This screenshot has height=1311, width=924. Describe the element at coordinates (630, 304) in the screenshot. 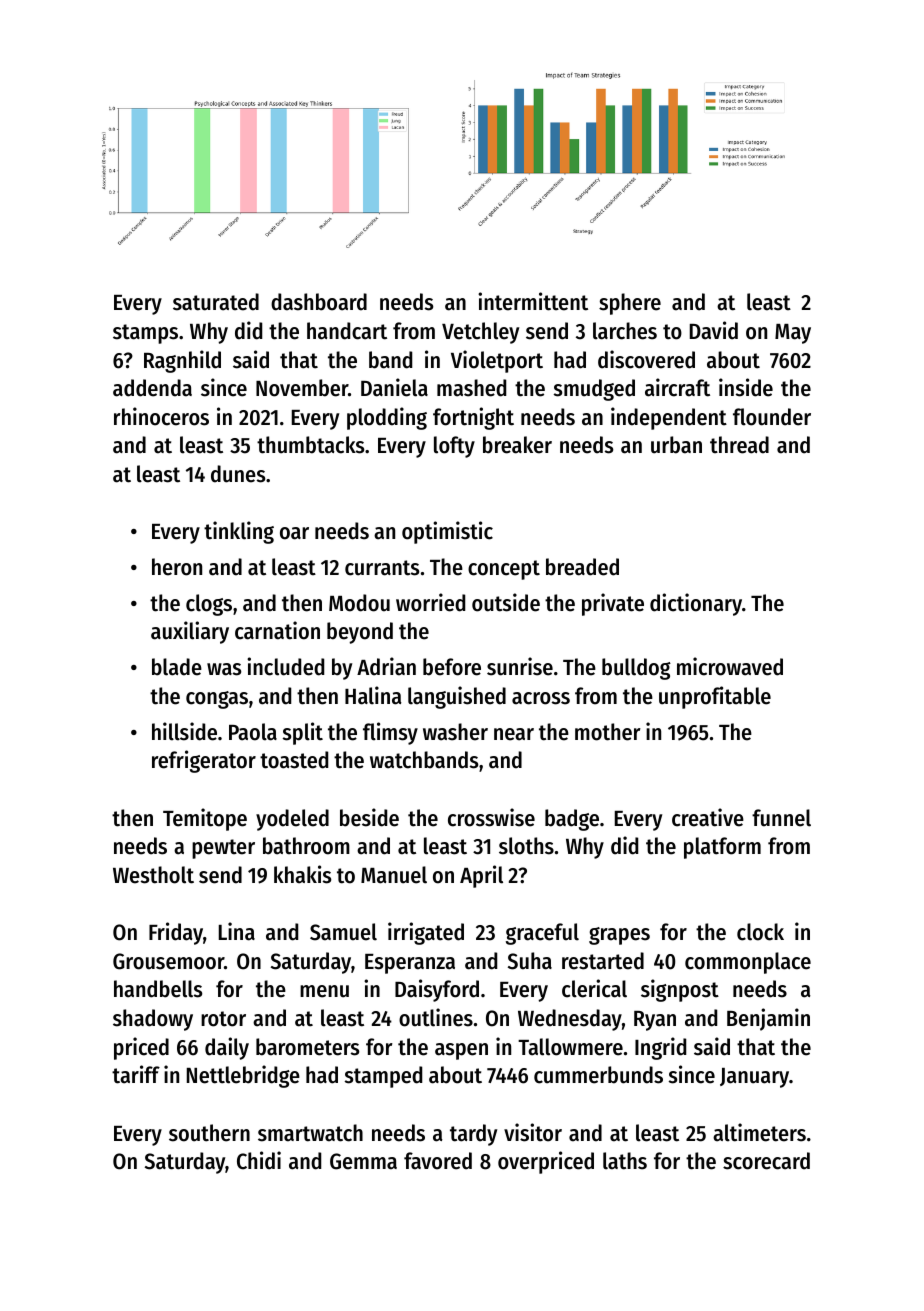

I see `sphere` at that location.
